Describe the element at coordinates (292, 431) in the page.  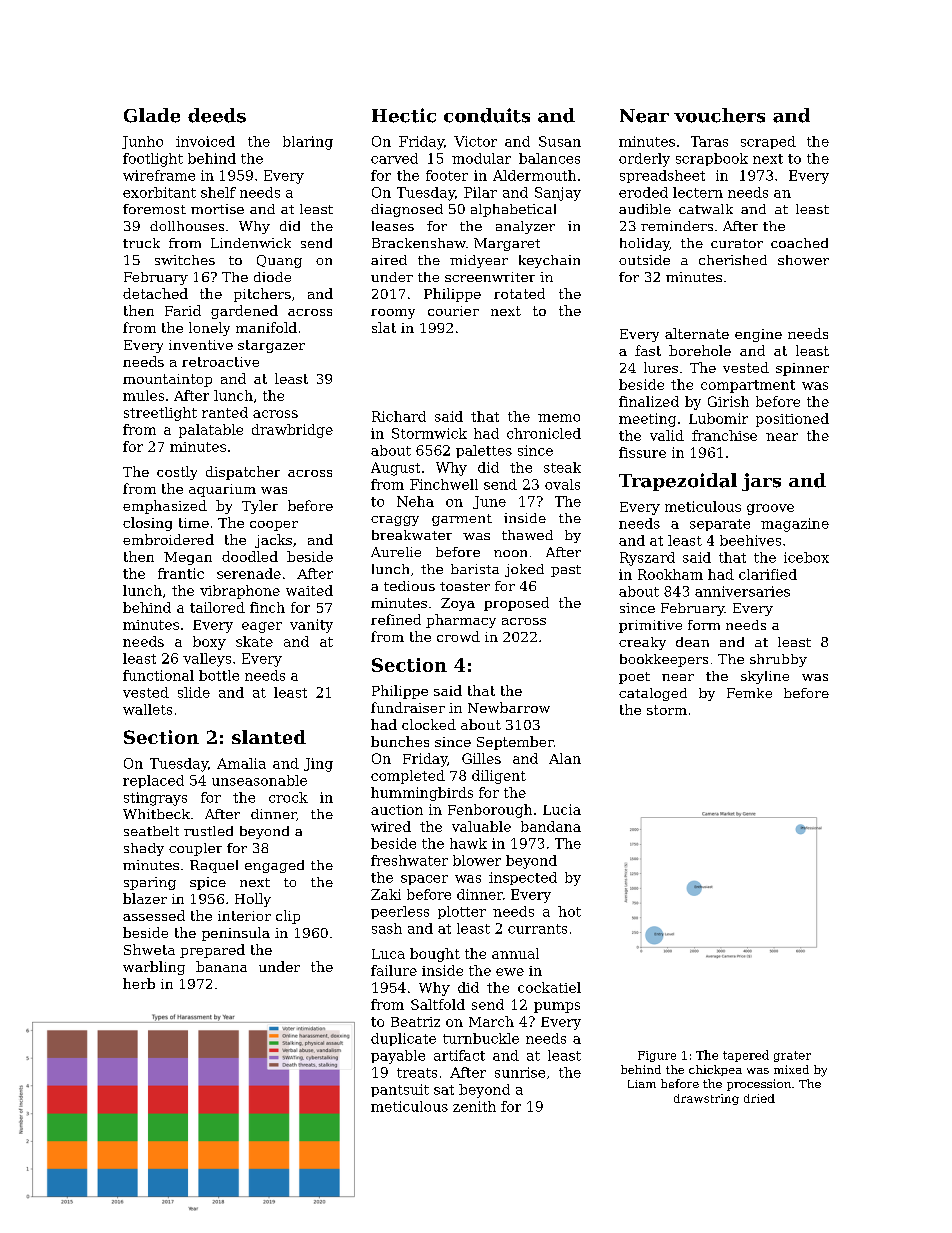
I see `drawbridge` at that location.
